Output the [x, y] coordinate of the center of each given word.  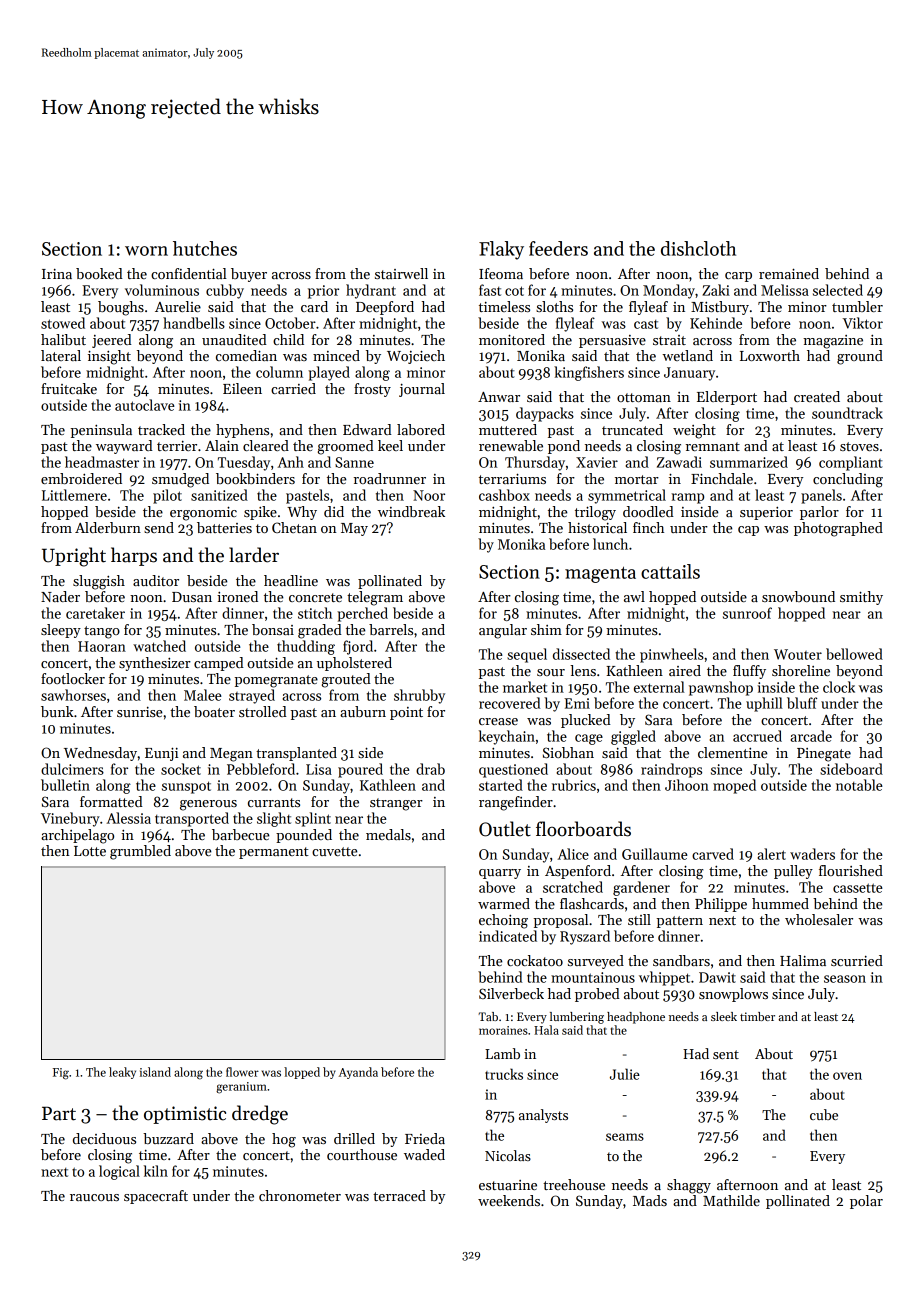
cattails [670, 571]
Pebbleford [261, 769]
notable [859, 785]
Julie [625, 1074]
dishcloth [698, 248]
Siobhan [568, 752]
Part [59, 1113]
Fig [61, 1074]
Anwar [499, 397]
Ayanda [358, 1073]
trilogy [595, 513]
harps [134, 556]
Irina [57, 274]
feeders [558, 248]
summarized [749, 462]
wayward [124, 447]
